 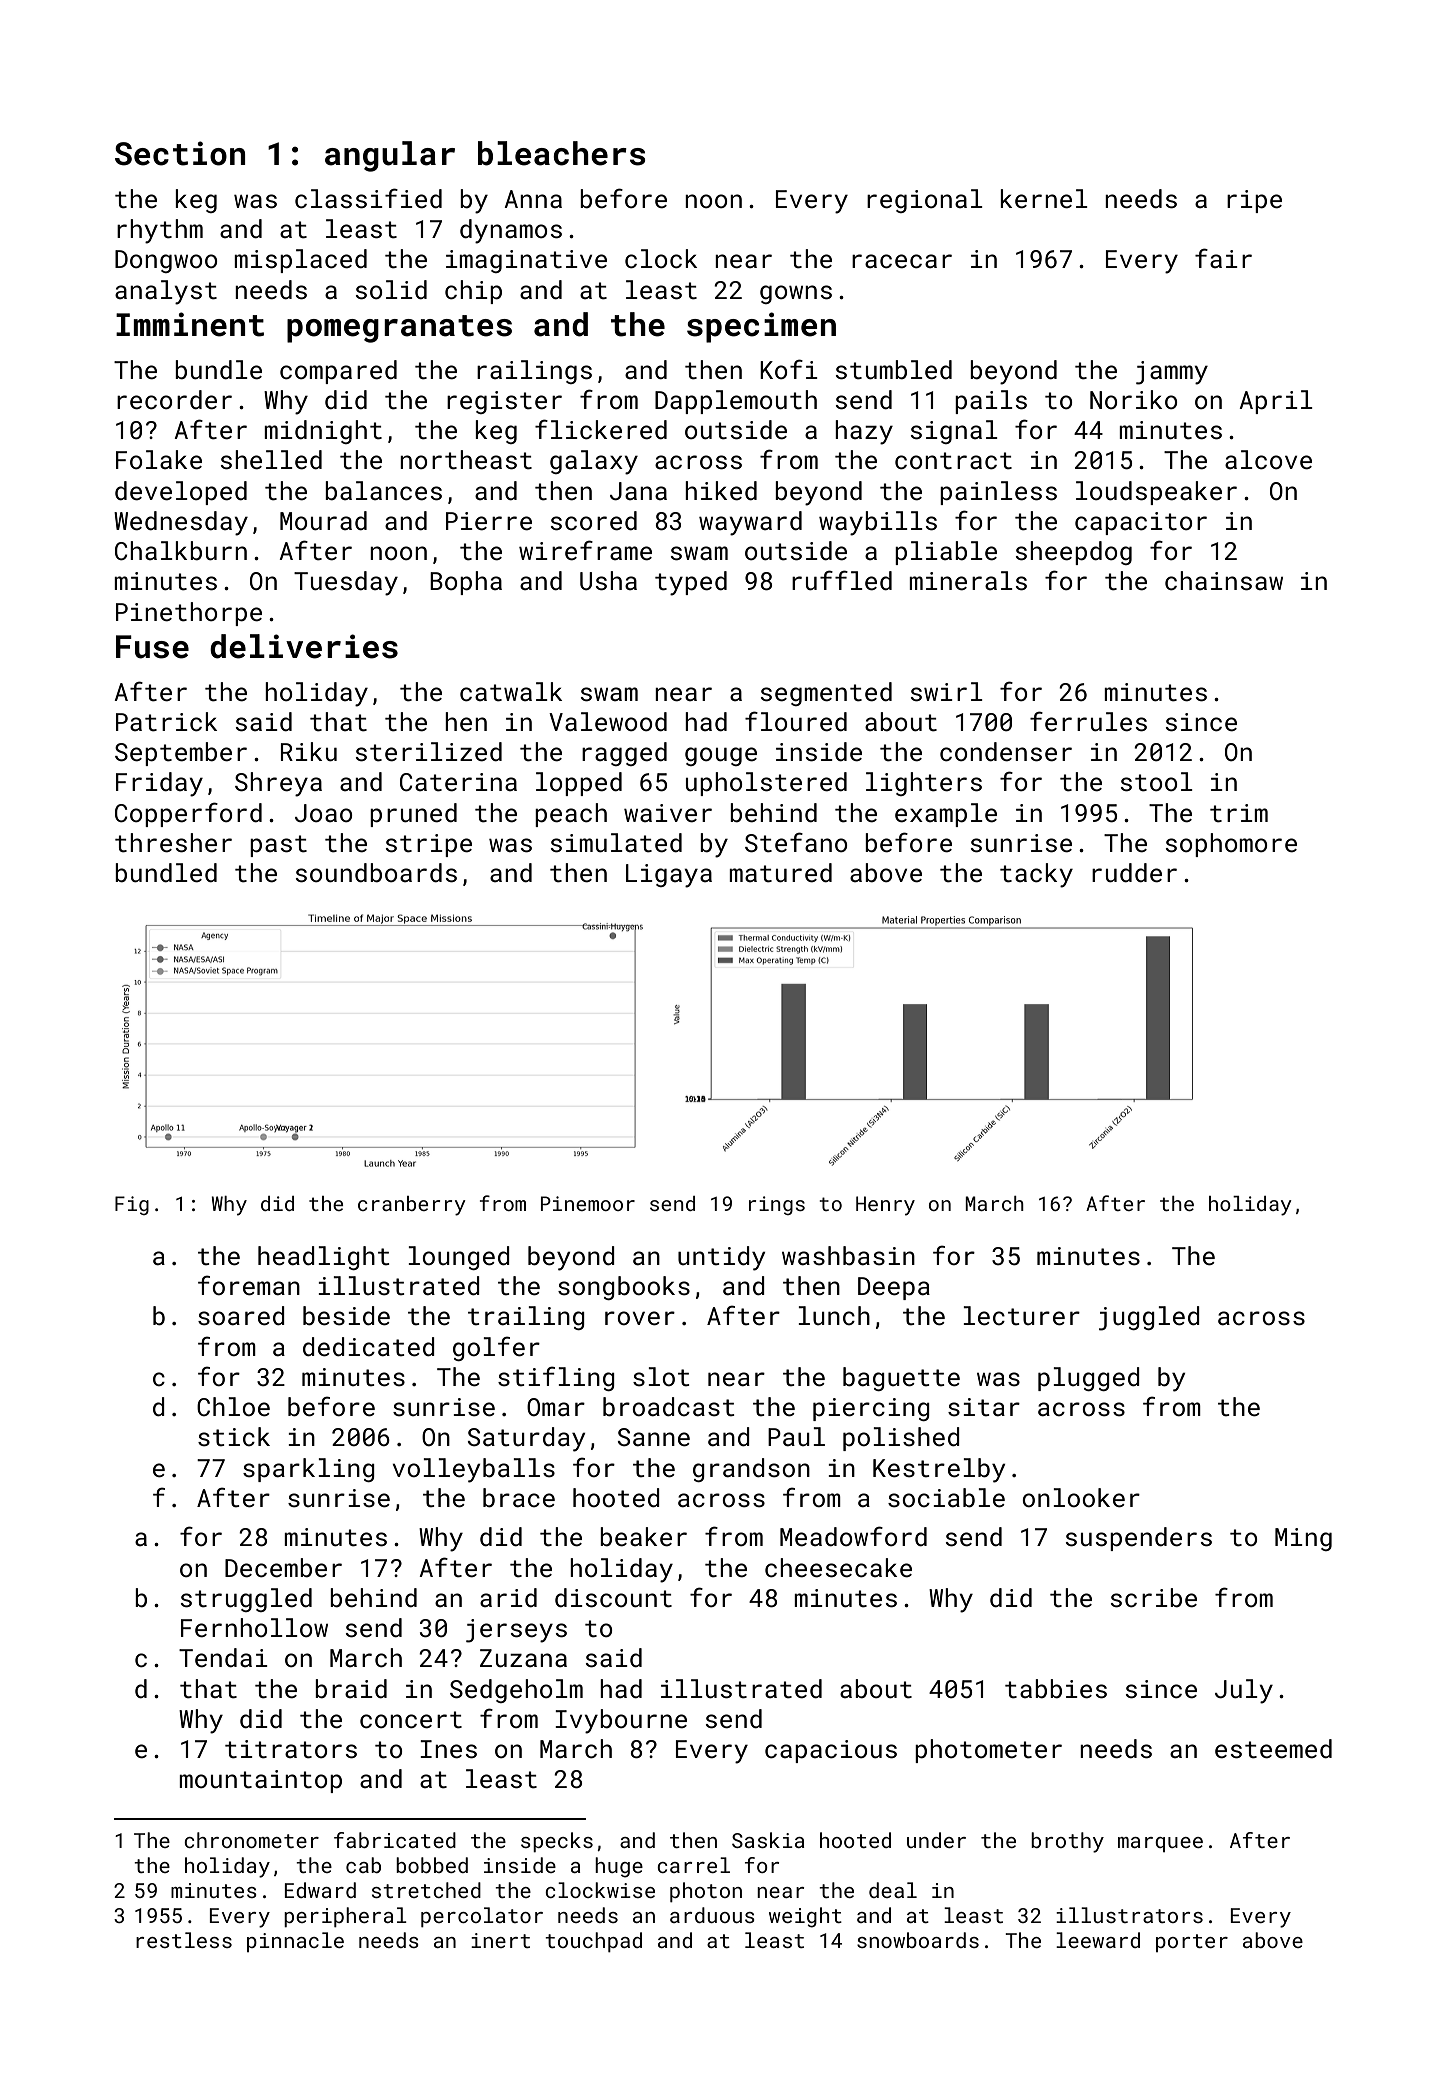 What do you see at coordinates (295, 1942) in the screenshot?
I see `pinnacle` at bounding box center [295, 1942].
